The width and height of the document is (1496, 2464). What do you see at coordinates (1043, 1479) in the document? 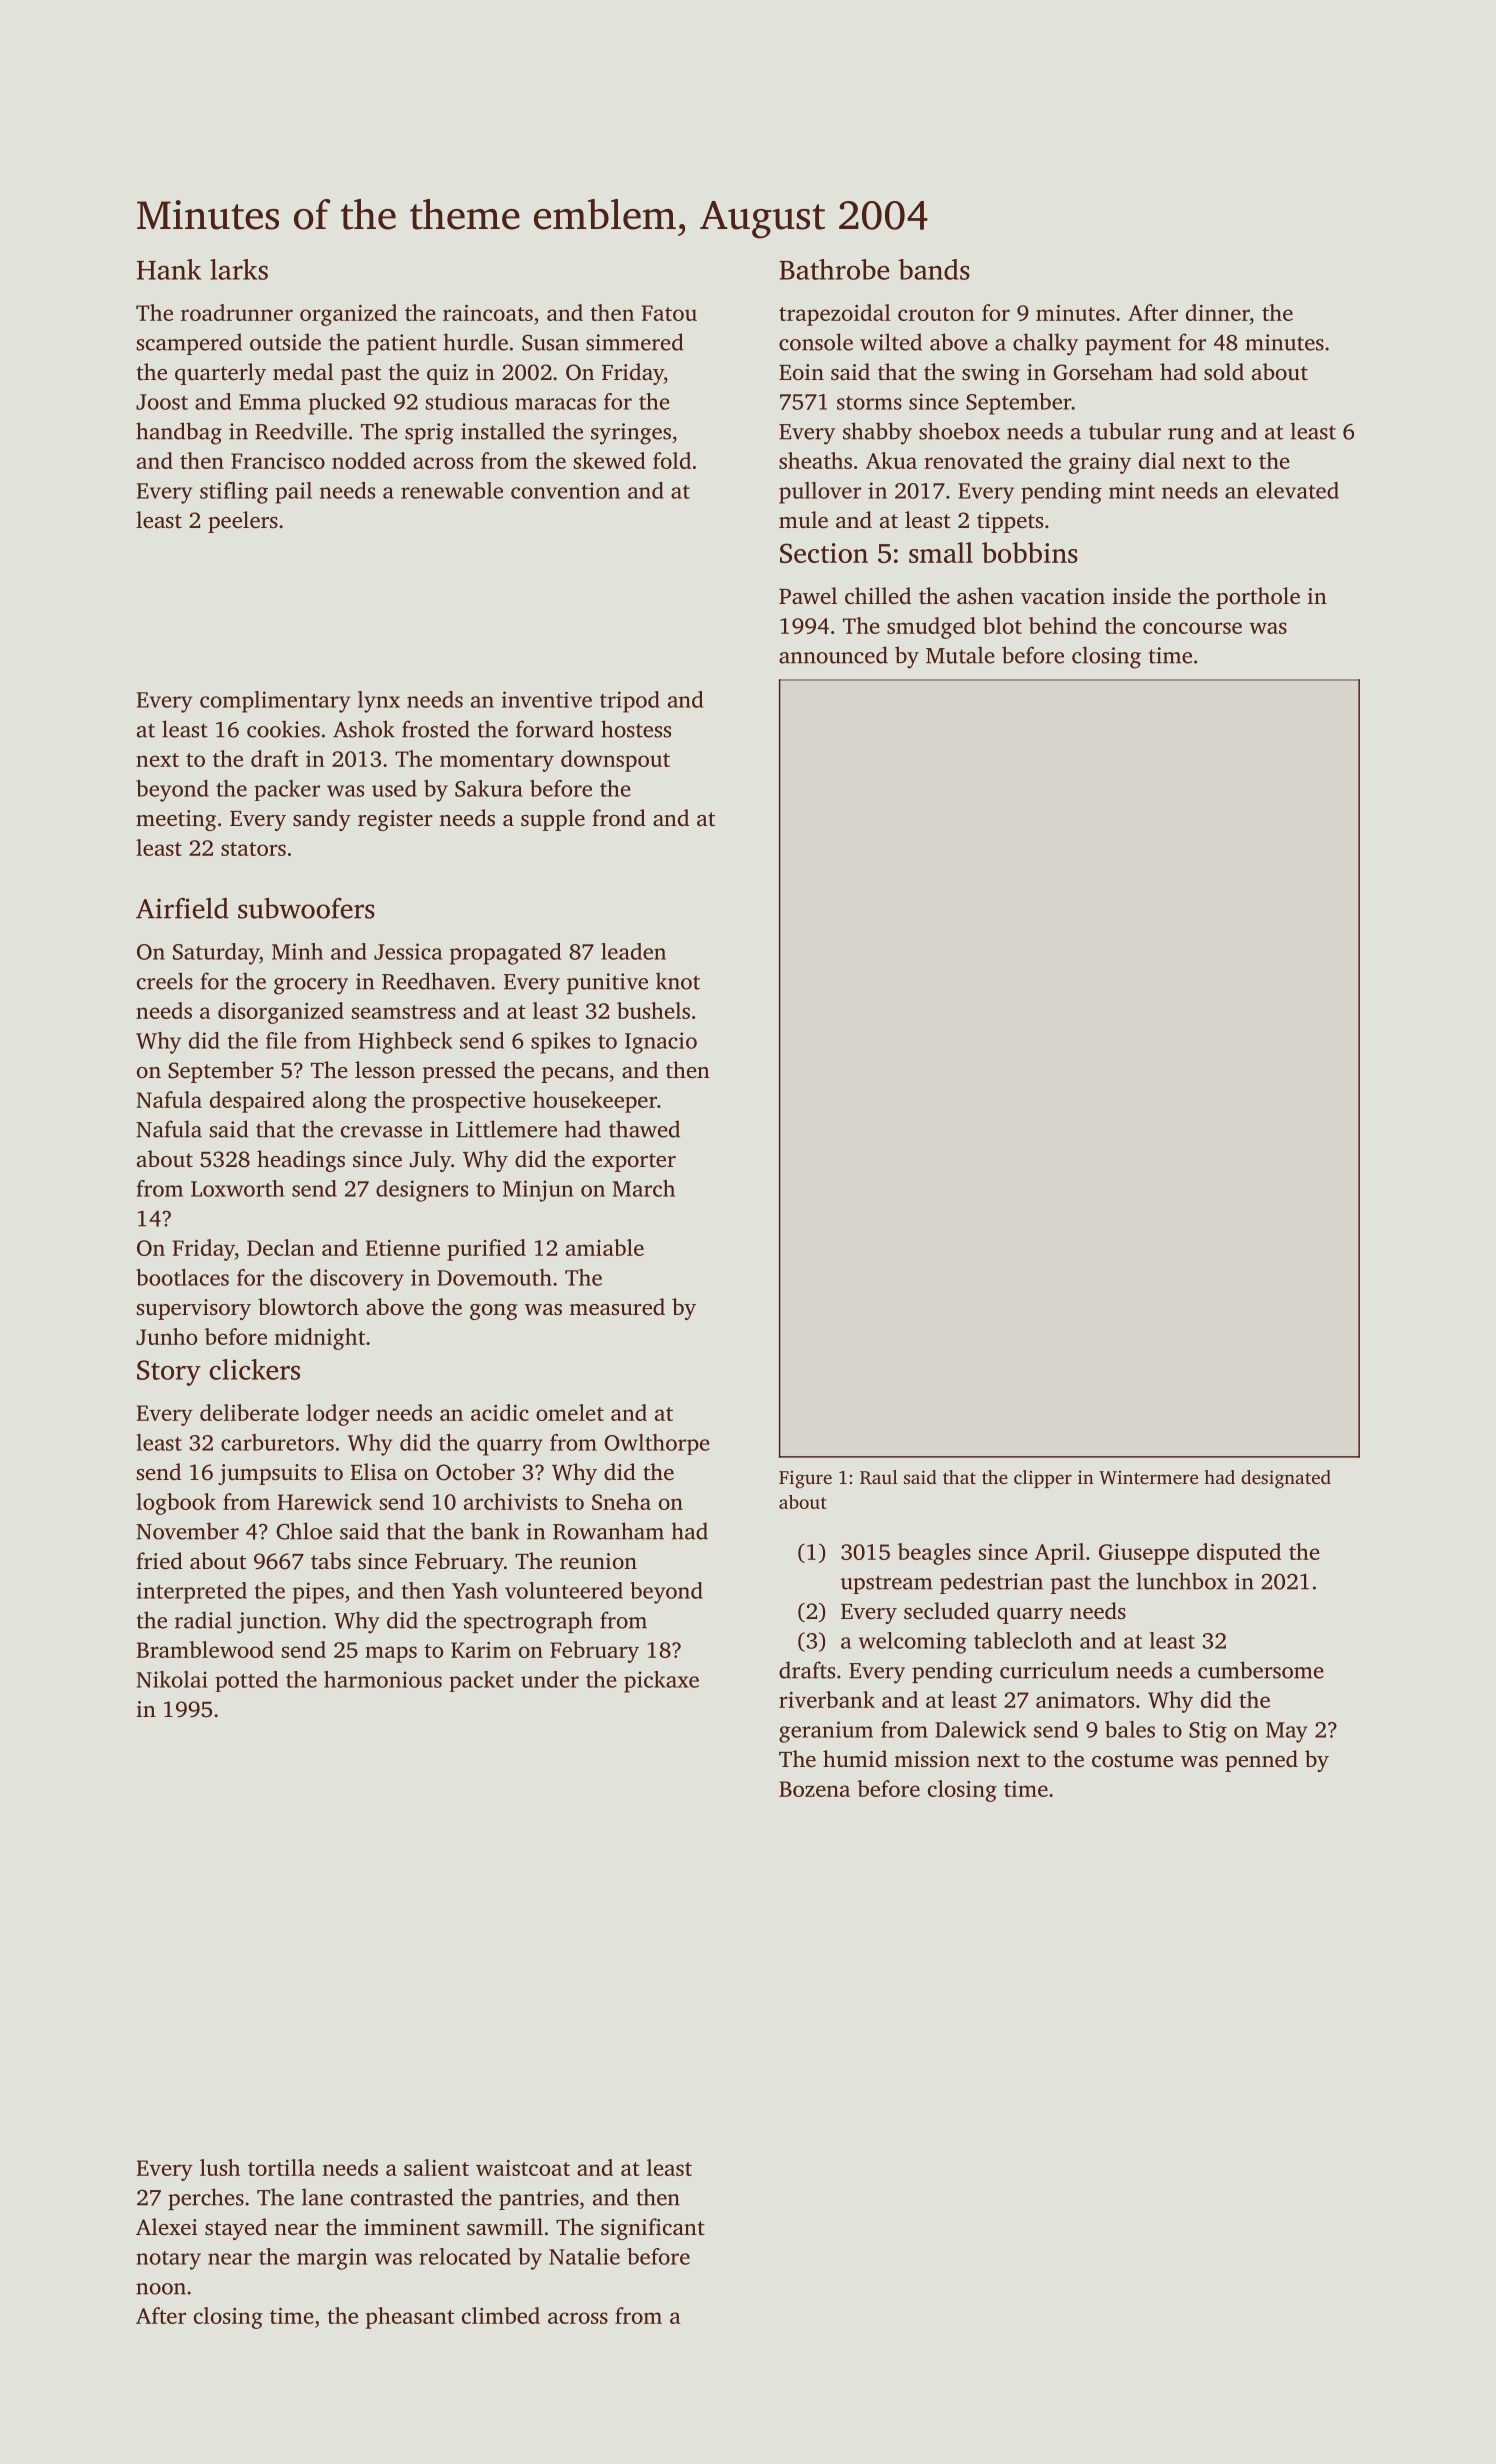
I see `clipper` at bounding box center [1043, 1479].
